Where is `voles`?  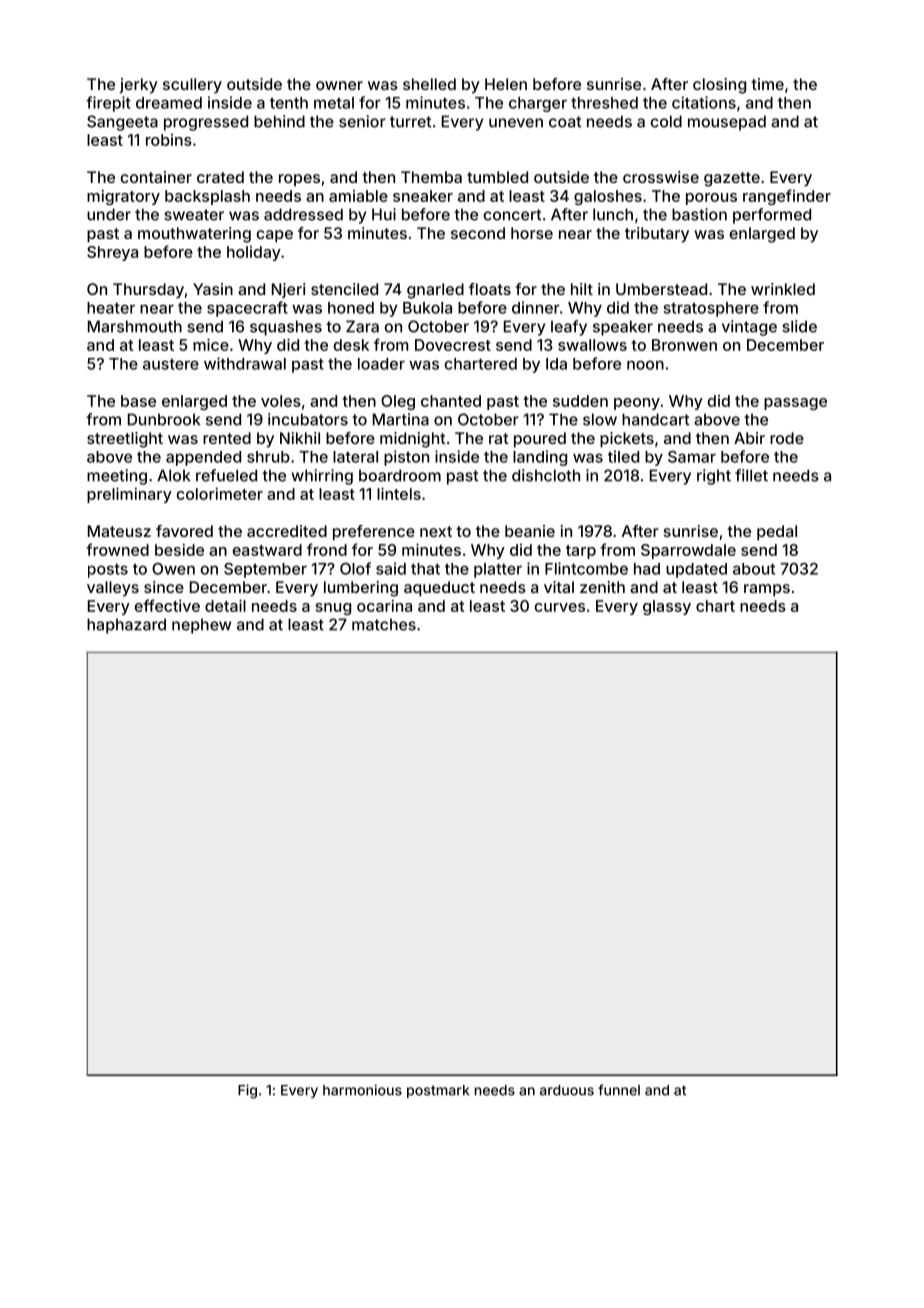 voles is located at coordinates (281, 401).
